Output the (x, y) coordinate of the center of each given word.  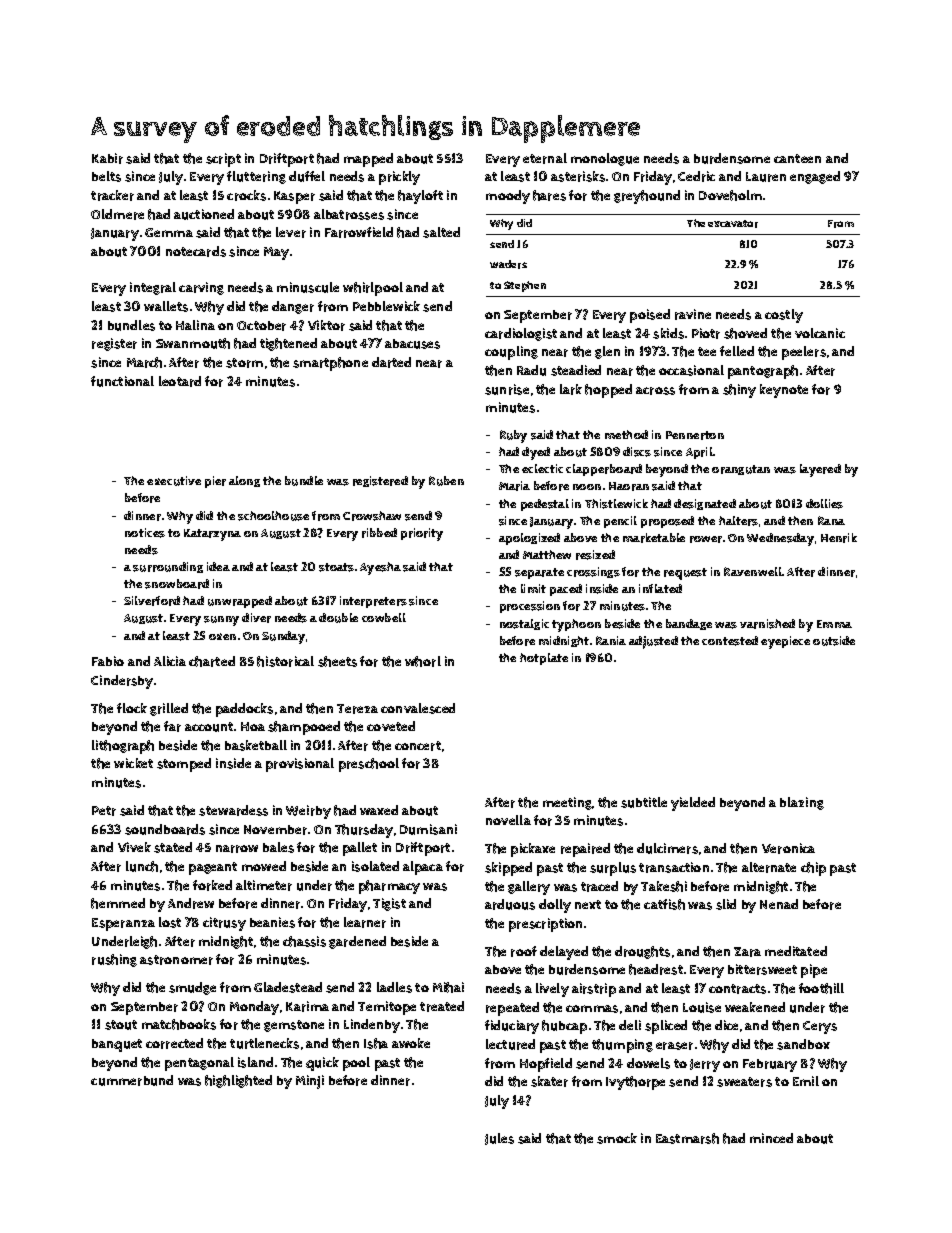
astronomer (176, 960)
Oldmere (117, 214)
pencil (620, 522)
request (685, 574)
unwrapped (240, 602)
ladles (394, 987)
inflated (660, 588)
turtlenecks (264, 1043)
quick (322, 1064)
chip (813, 869)
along (244, 481)
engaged (815, 177)
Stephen (525, 286)
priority (422, 534)
